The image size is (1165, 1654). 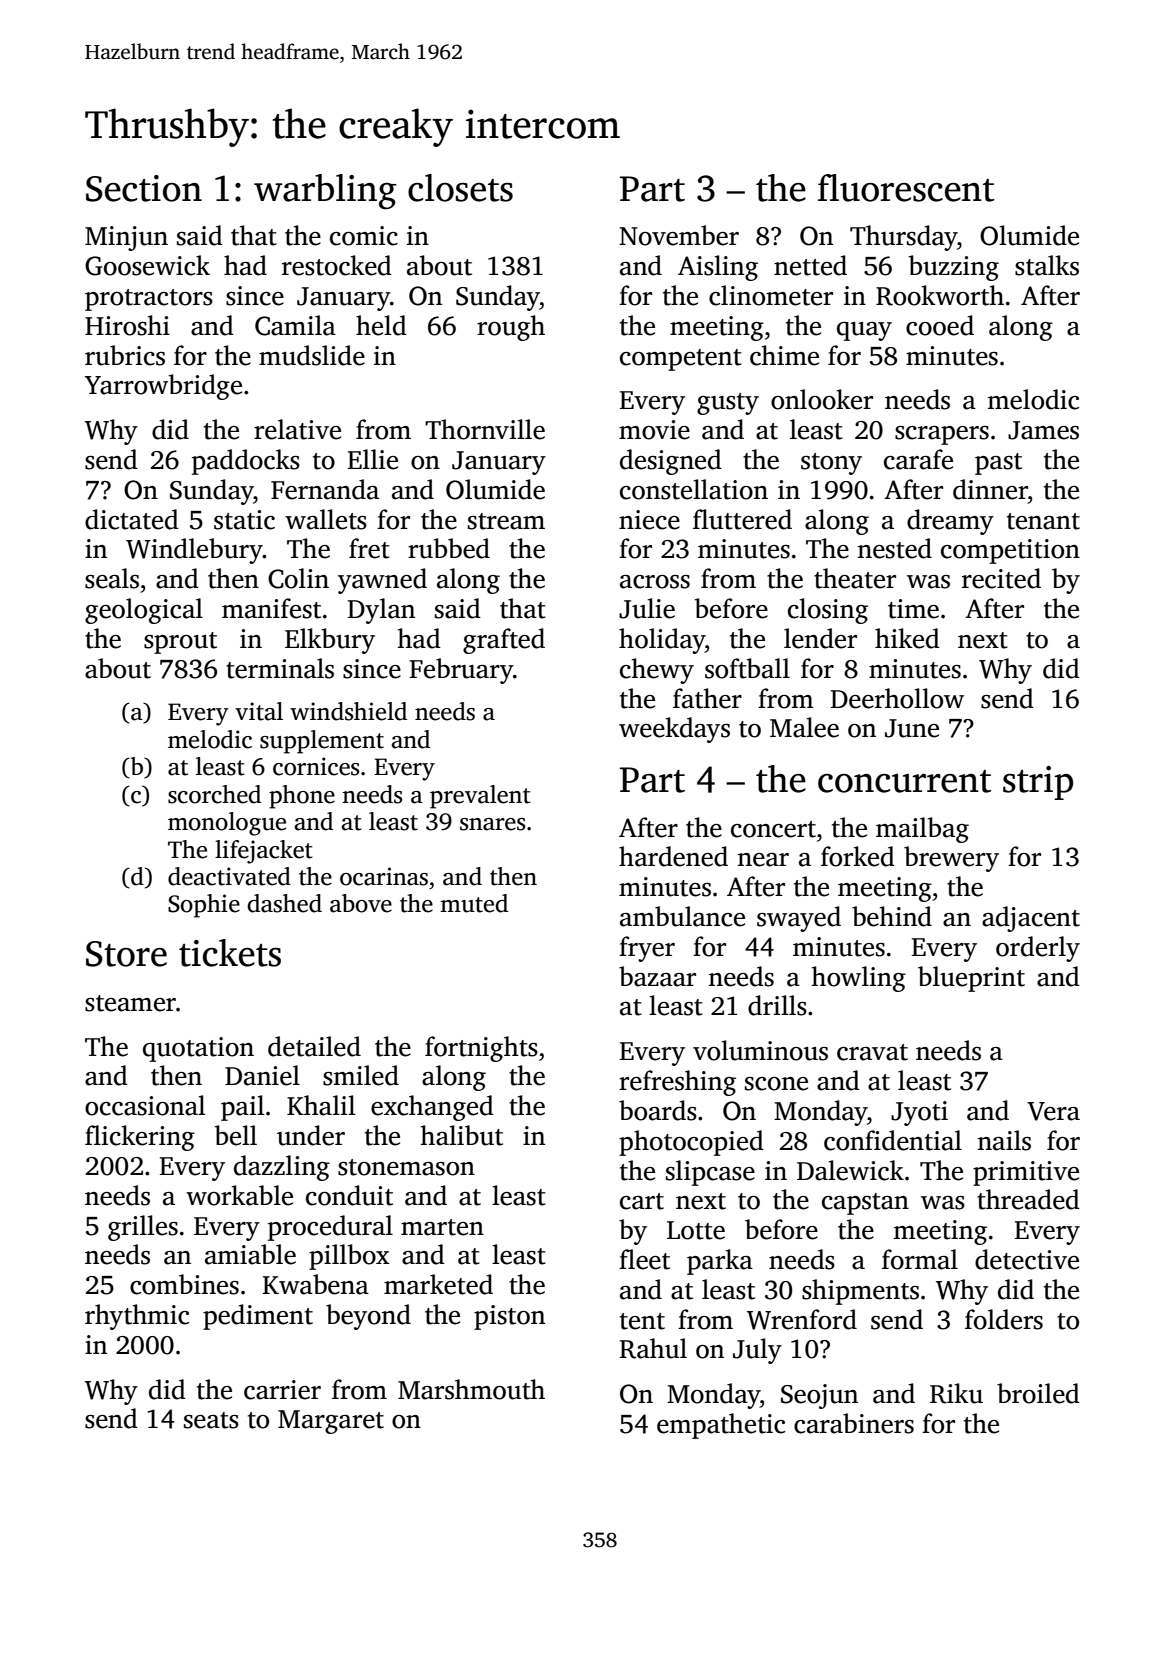 What do you see at coordinates (211, 1420) in the screenshot?
I see `seats` at bounding box center [211, 1420].
